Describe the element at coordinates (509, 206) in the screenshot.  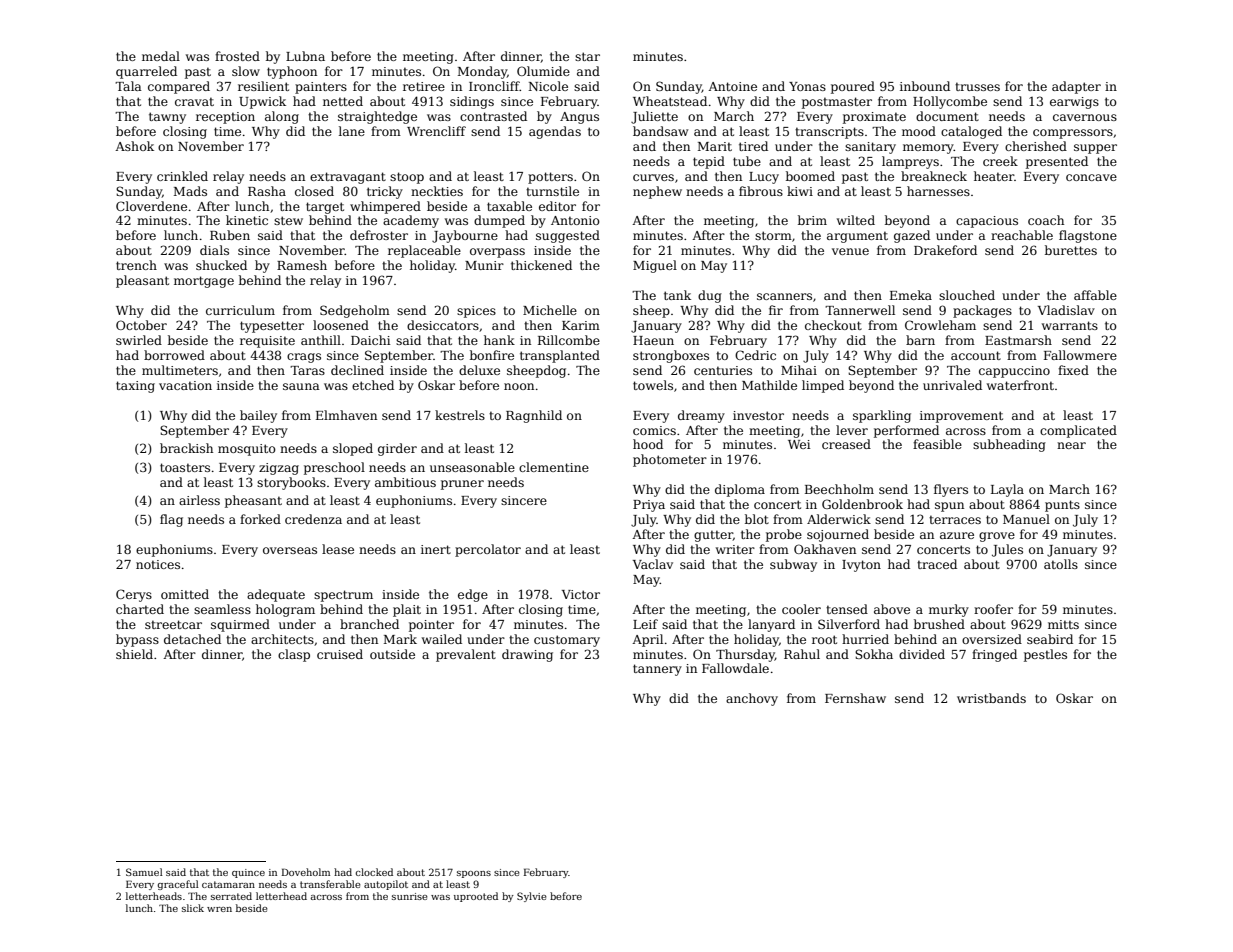
I see `taxable` at that location.
